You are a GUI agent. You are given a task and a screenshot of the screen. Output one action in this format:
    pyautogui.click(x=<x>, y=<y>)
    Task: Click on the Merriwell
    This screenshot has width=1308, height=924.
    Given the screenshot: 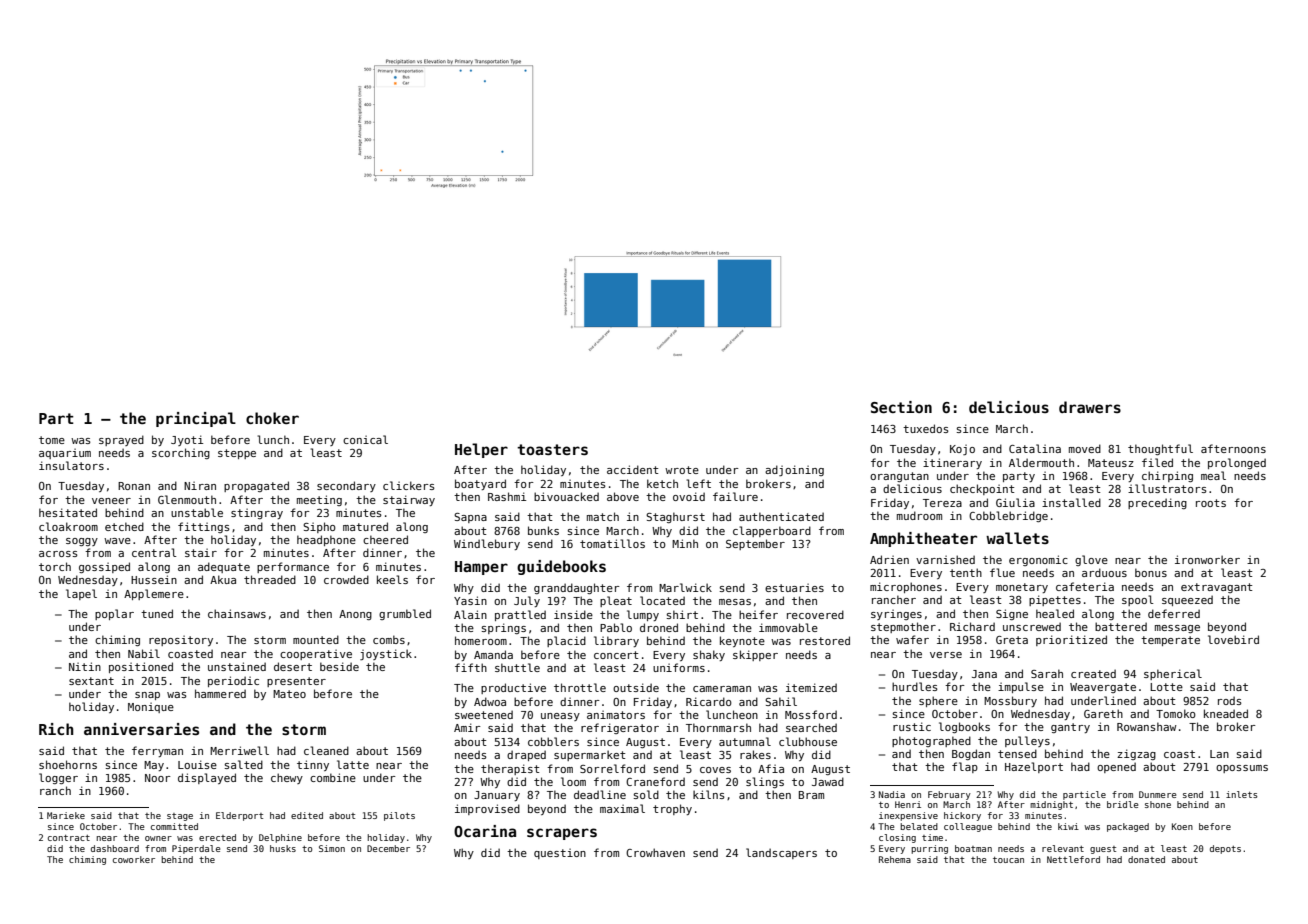 What is the action you would take?
    pyautogui.click(x=239, y=750)
